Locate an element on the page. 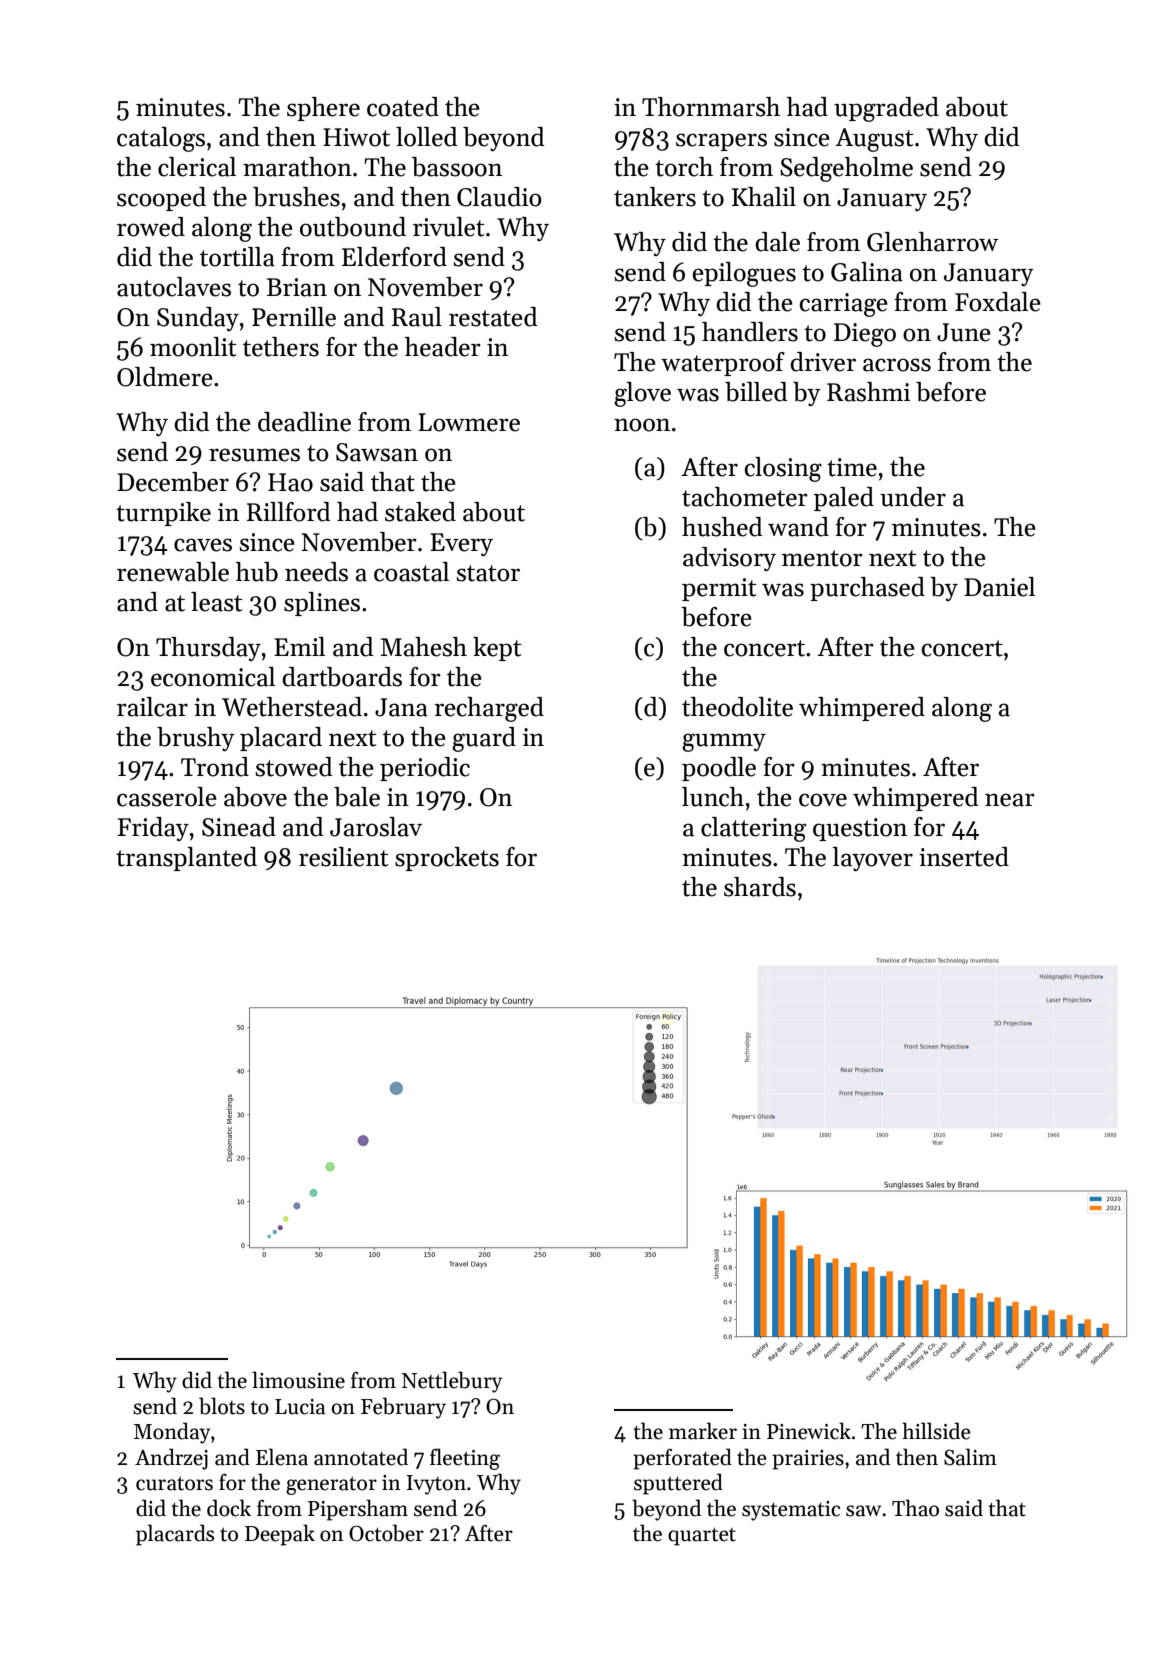  restated is located at coordinates (493, 317).
